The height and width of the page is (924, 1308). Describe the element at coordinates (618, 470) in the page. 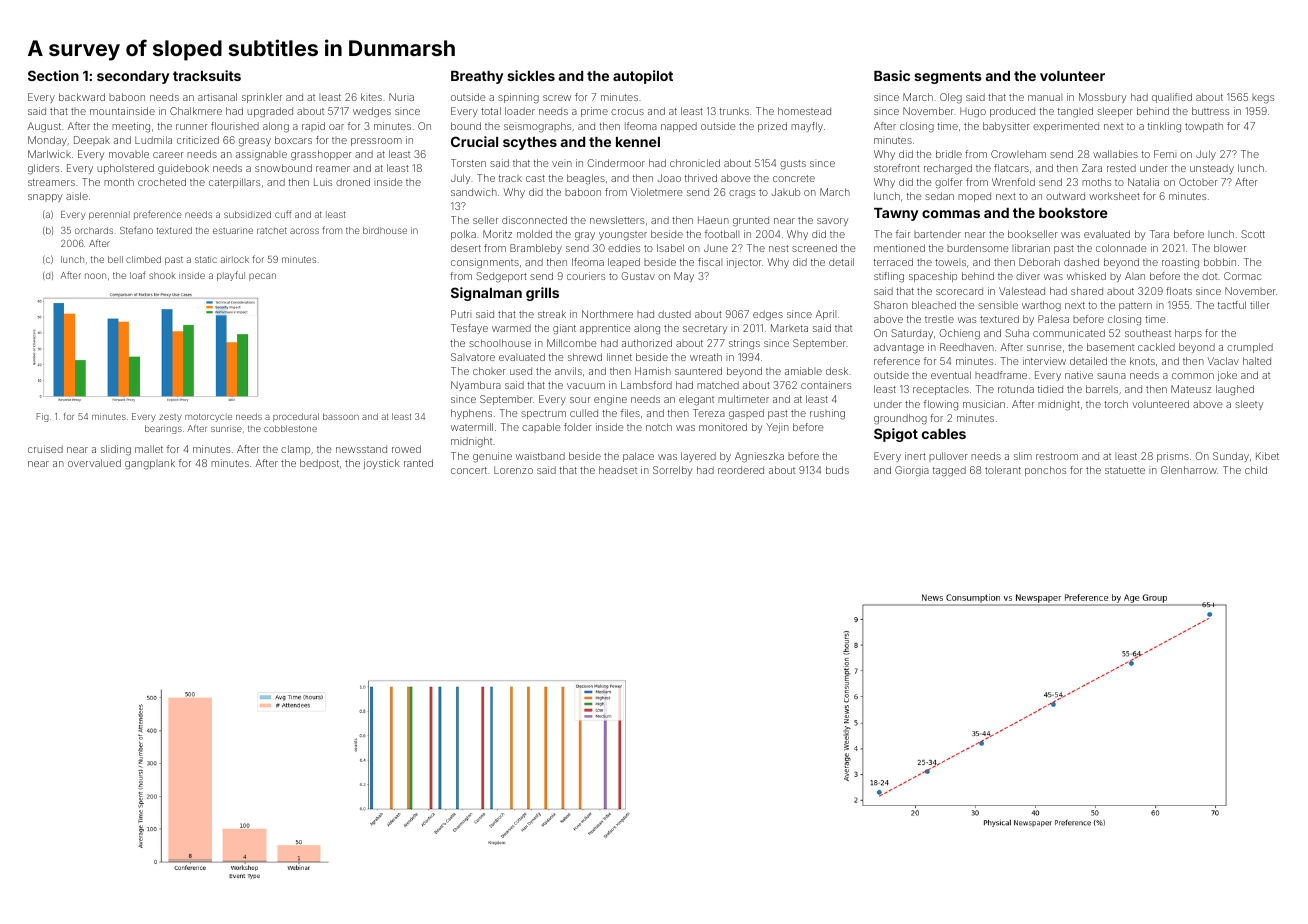

I see `headset` at that location.
